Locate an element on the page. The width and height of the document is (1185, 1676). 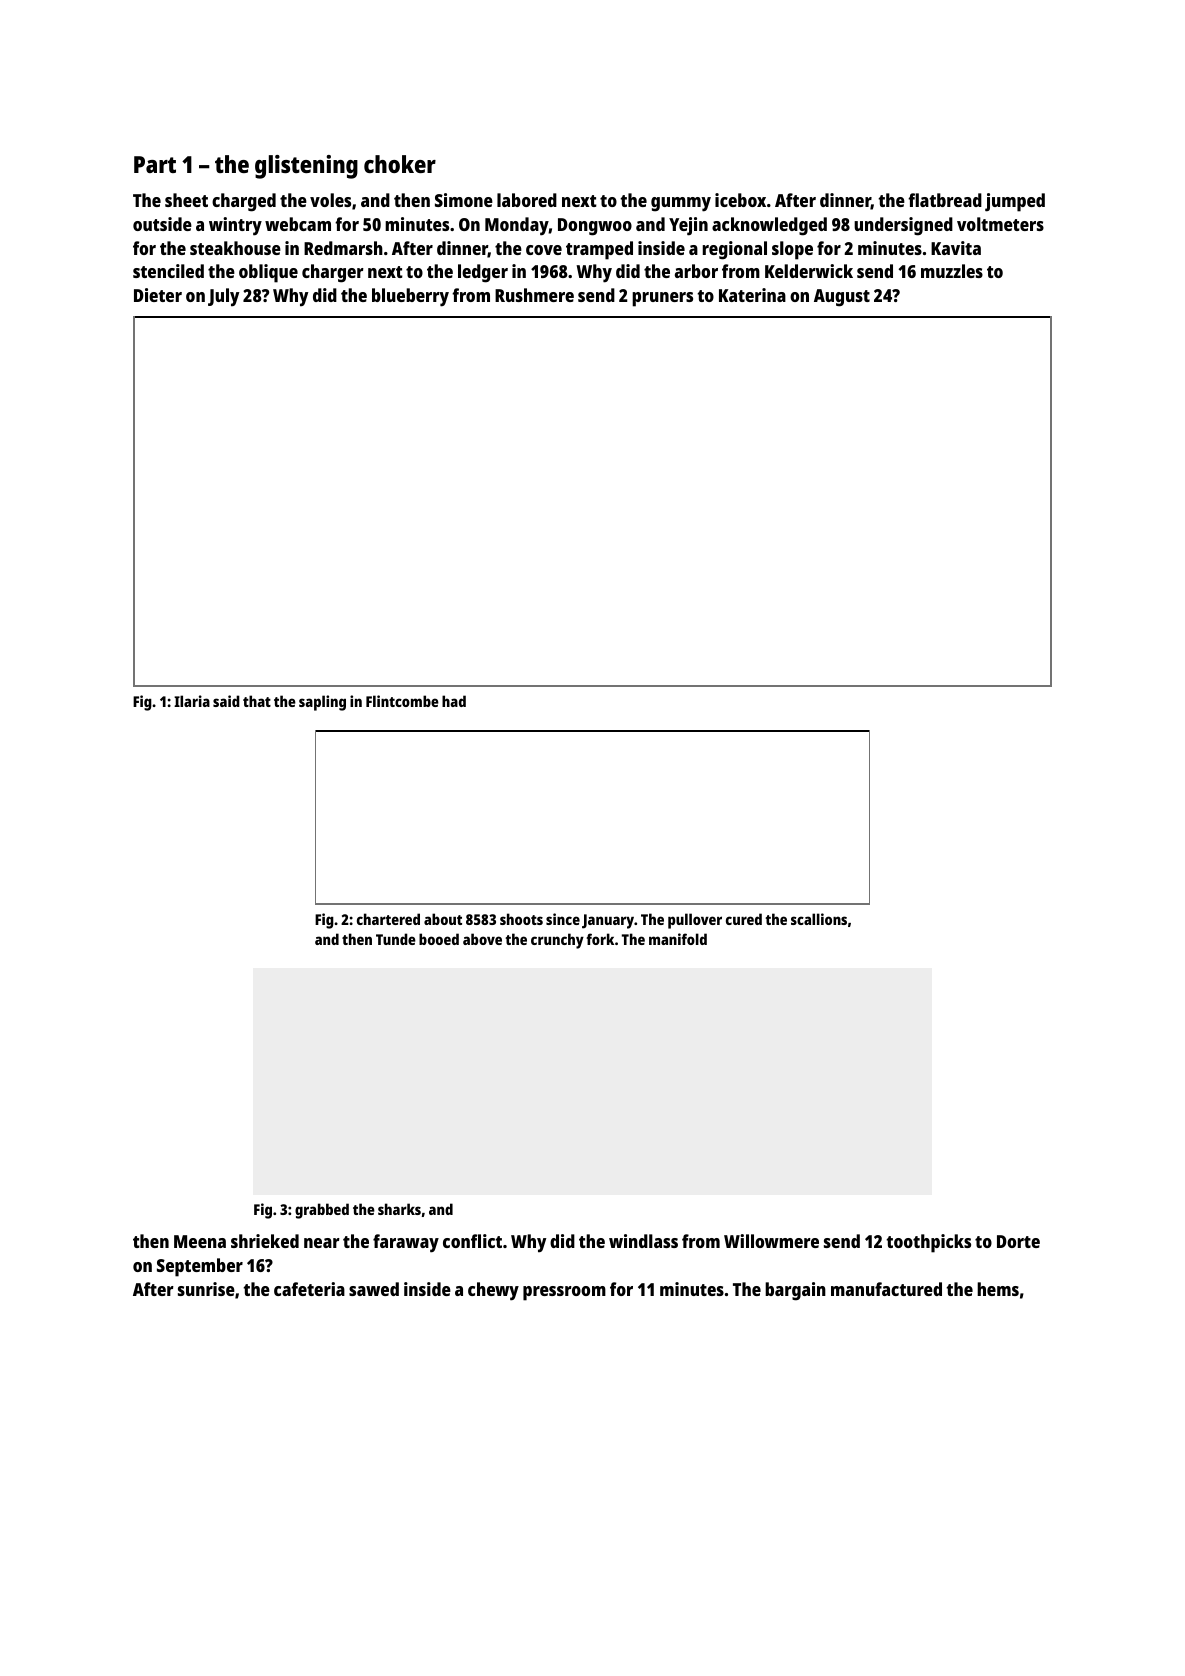
scallions is located at coordinates (819, 919).
